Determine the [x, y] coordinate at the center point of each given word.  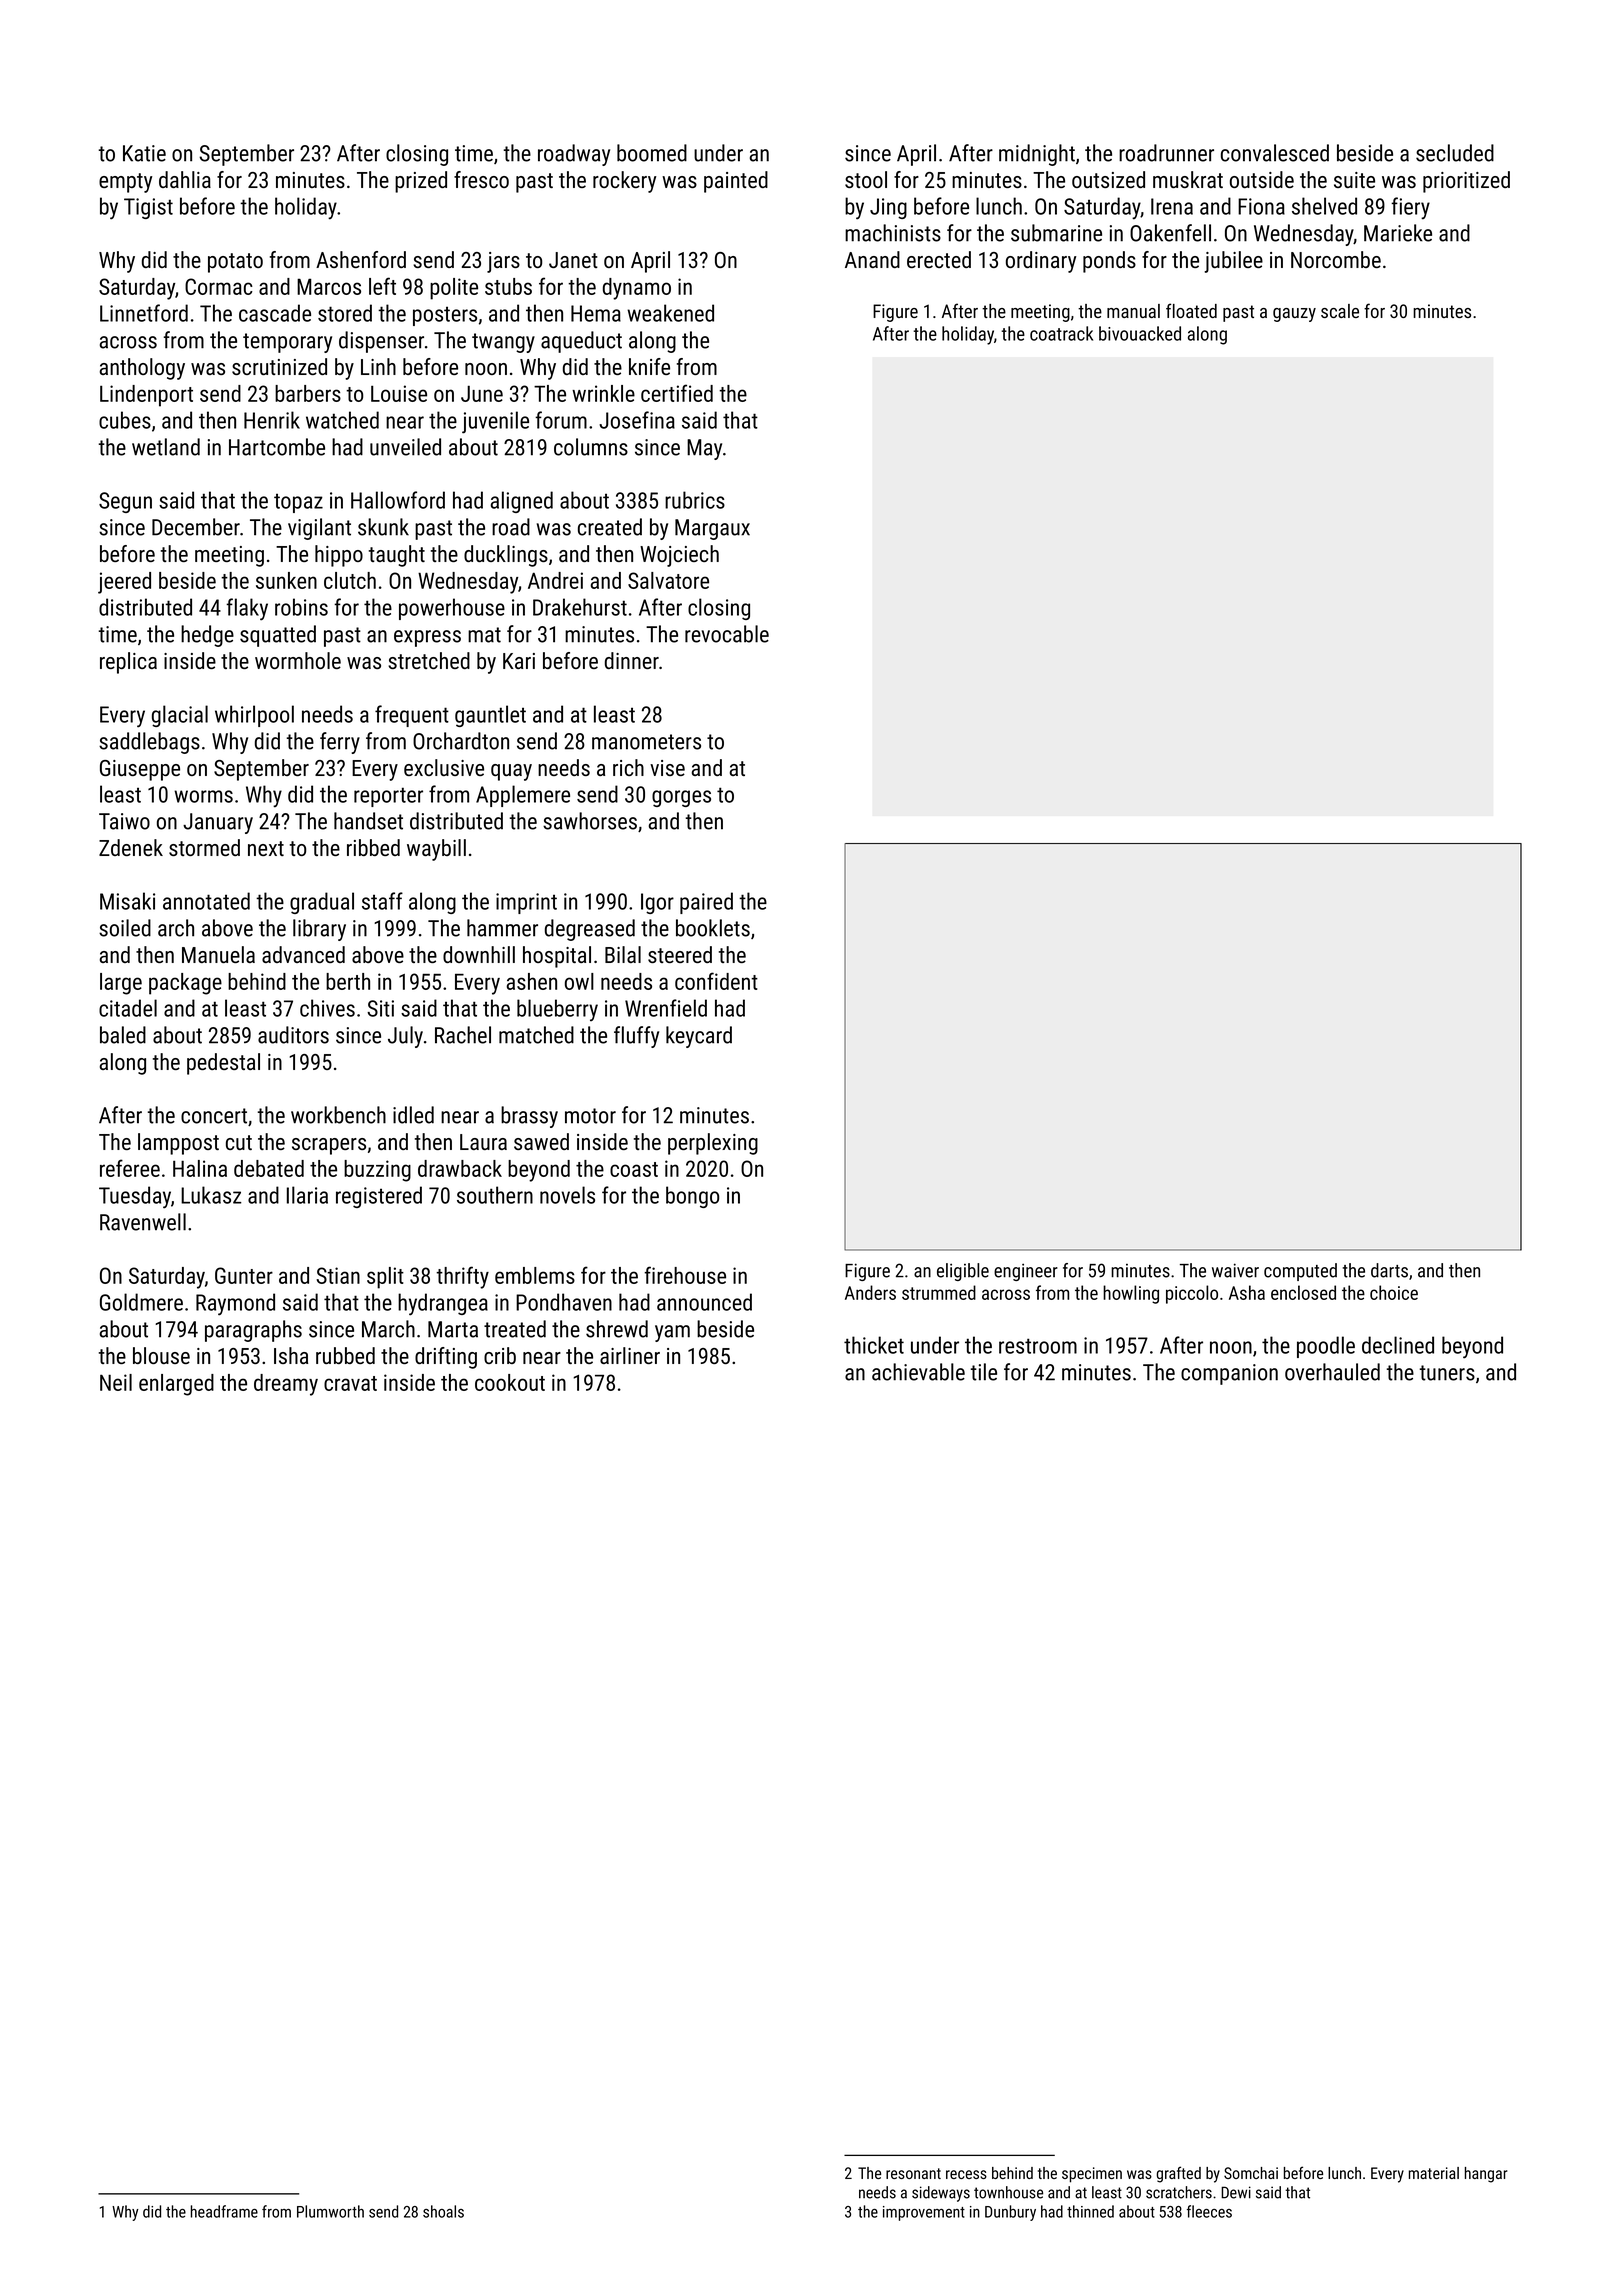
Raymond [235, 1304]
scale [1340, 311]
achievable [918, 1372]
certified [677, 393]
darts [1389, 1270]
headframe [224, 2211]
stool [866, 179]
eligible [963, 1272]
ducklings [506, 556]
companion [1229, 1374]
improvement [924, 2213]
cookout [510, 1382]
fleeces [1209, 2211]
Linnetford [144, 313]
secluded [1455, 153]
